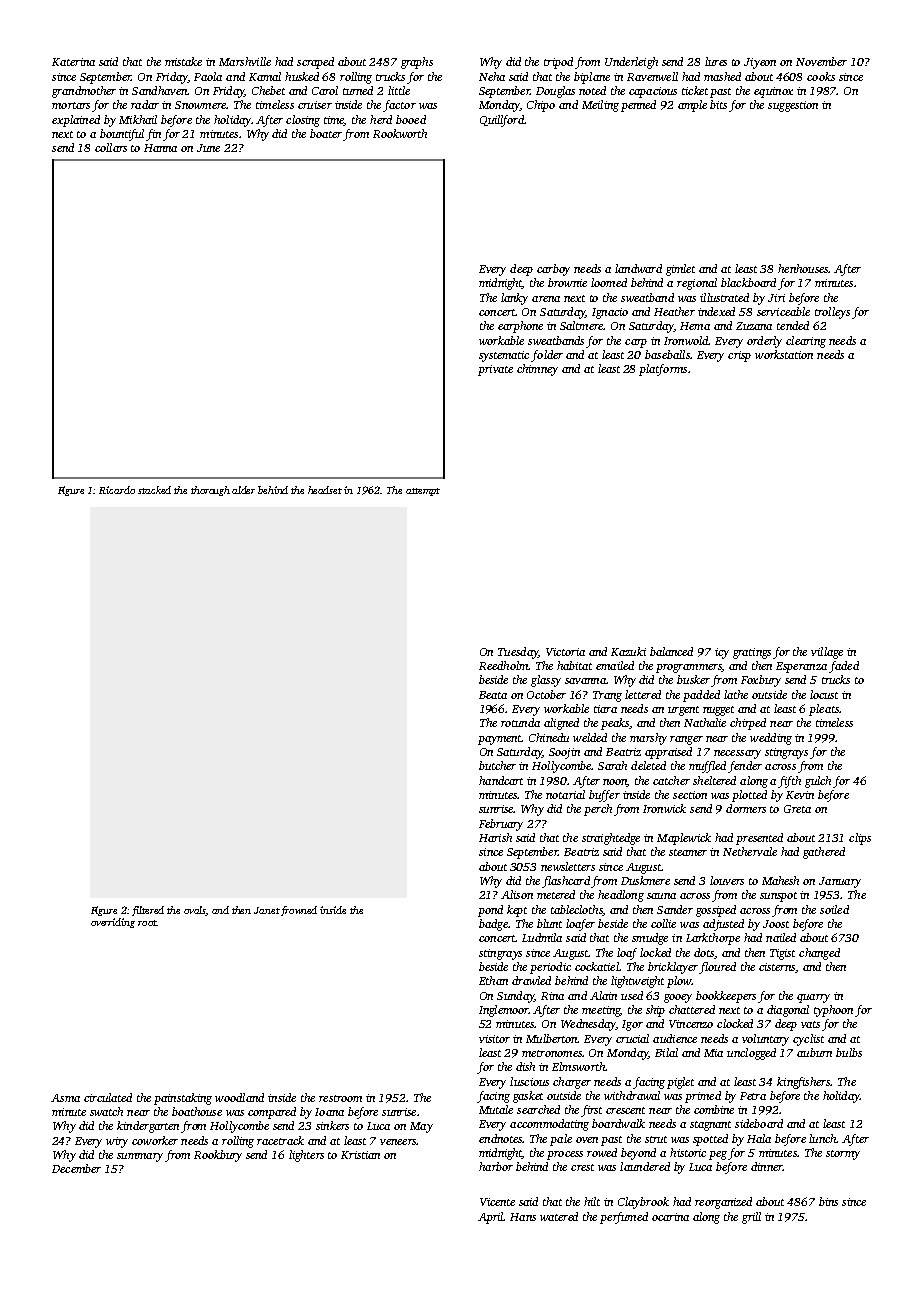 Image resolution: width=924 pixels, height=1308 pixels. Describe the element at coordinates (76, 1168) in the screenshot. I see `December` at that location.
